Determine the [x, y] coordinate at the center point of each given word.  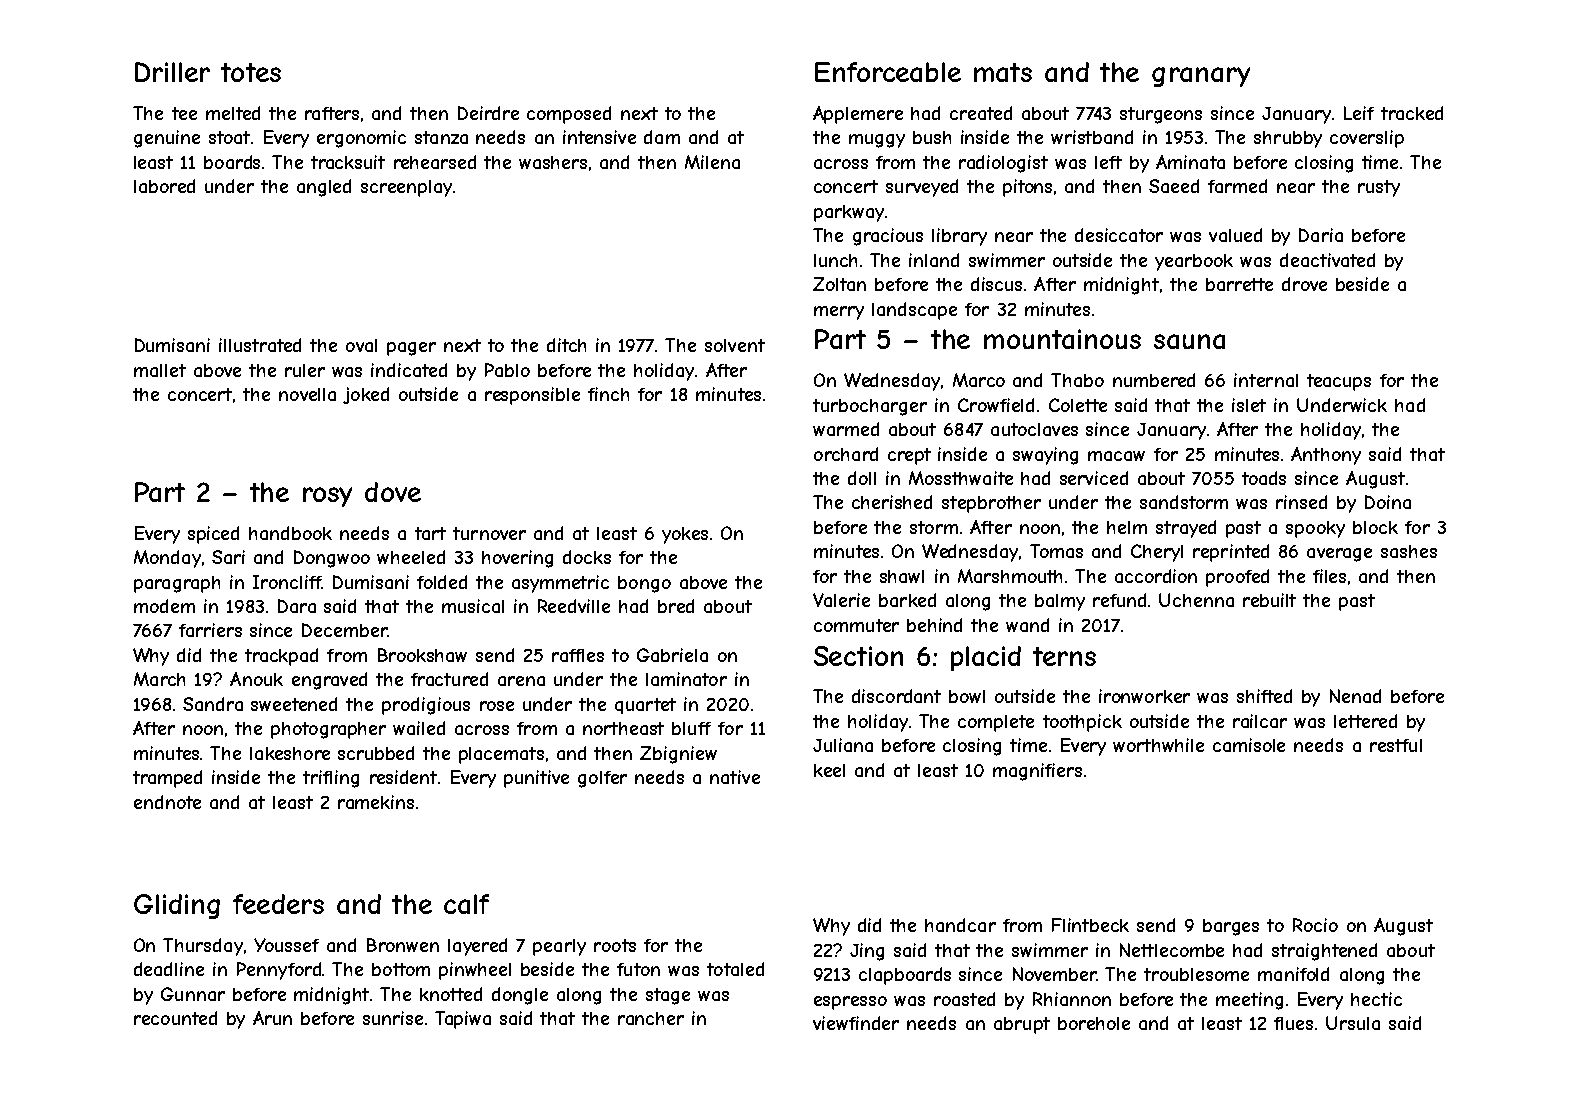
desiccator [1119, 235]
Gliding [177, 906]
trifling [331, 779]
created [981, 113]
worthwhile [1158, 745]
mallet [160, 370]
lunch [835, 260]
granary [1201, 77]
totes [251, 72]
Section [858, 656]
